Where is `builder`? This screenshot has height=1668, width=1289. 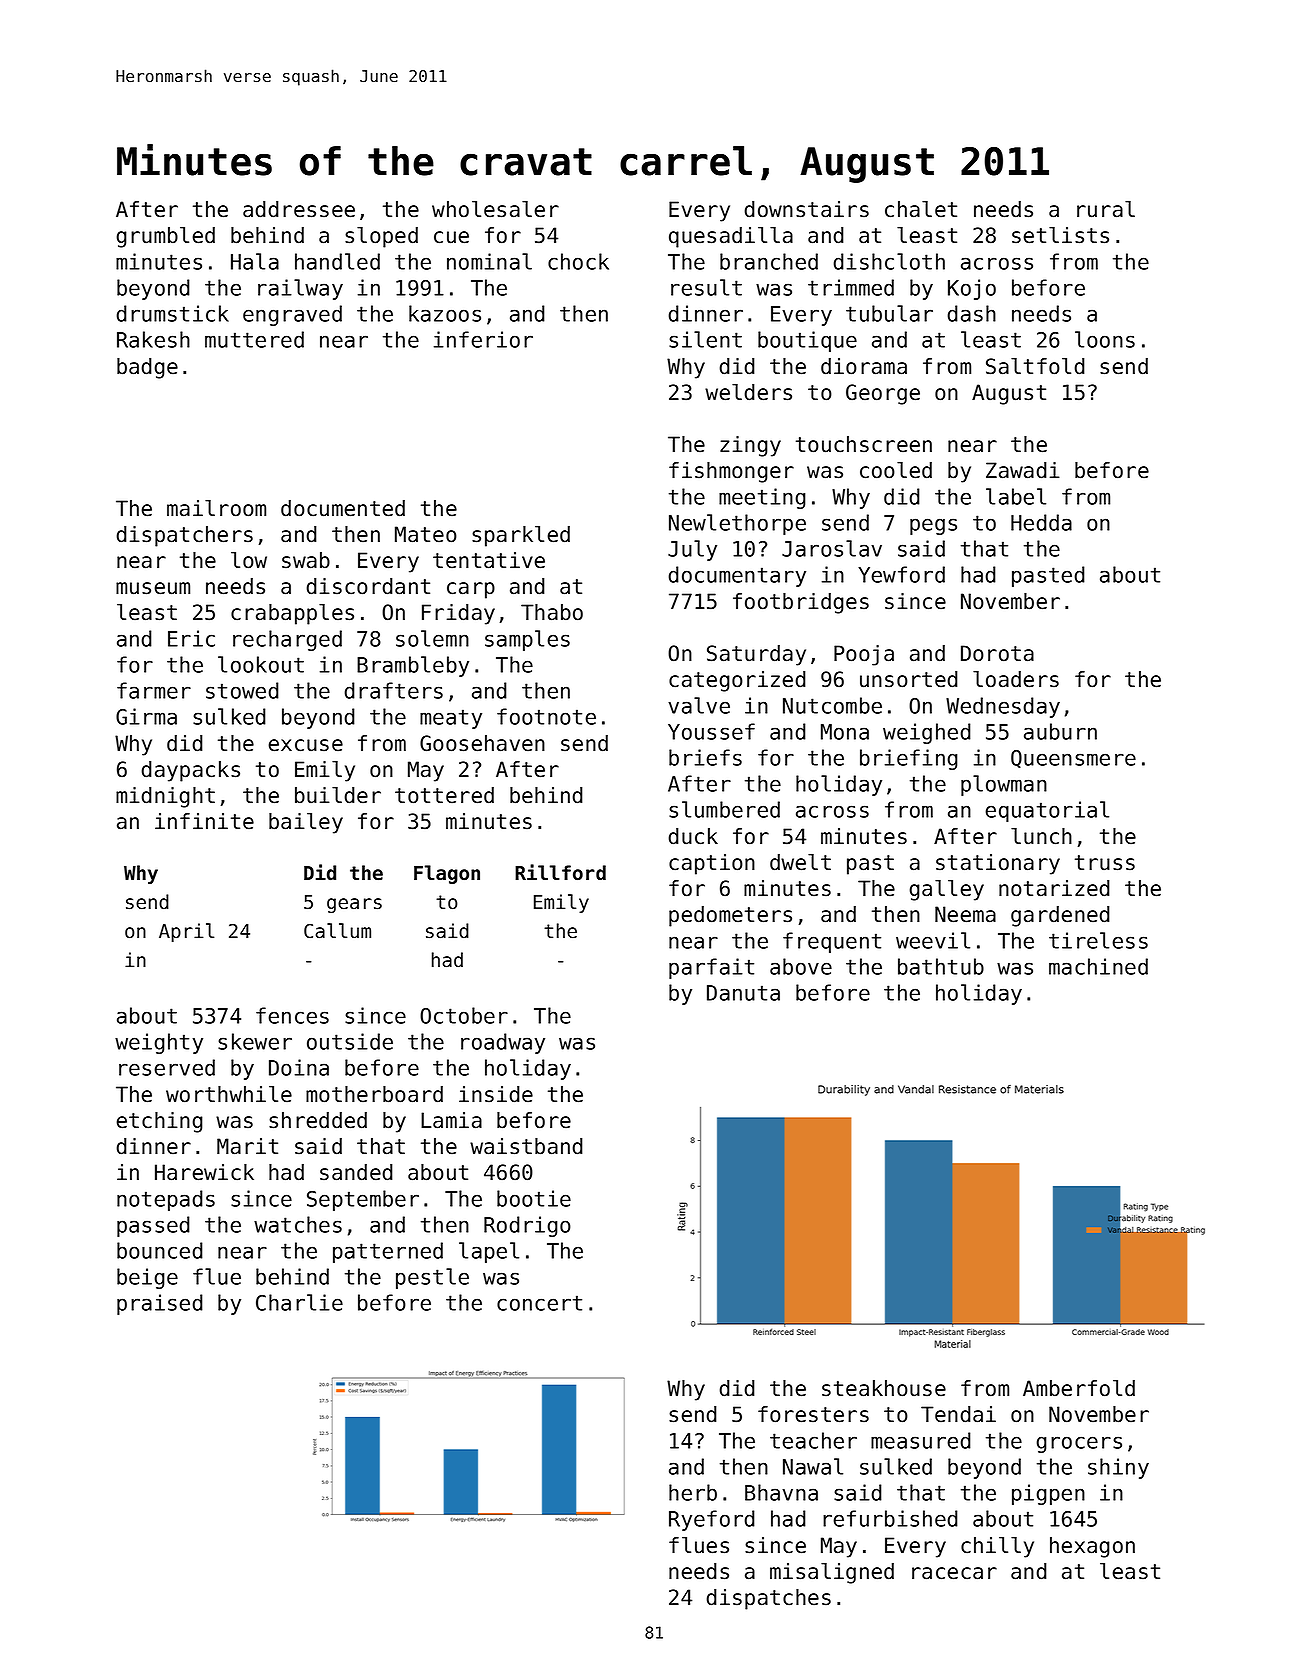 builder is located at coordinates (338, 795).
